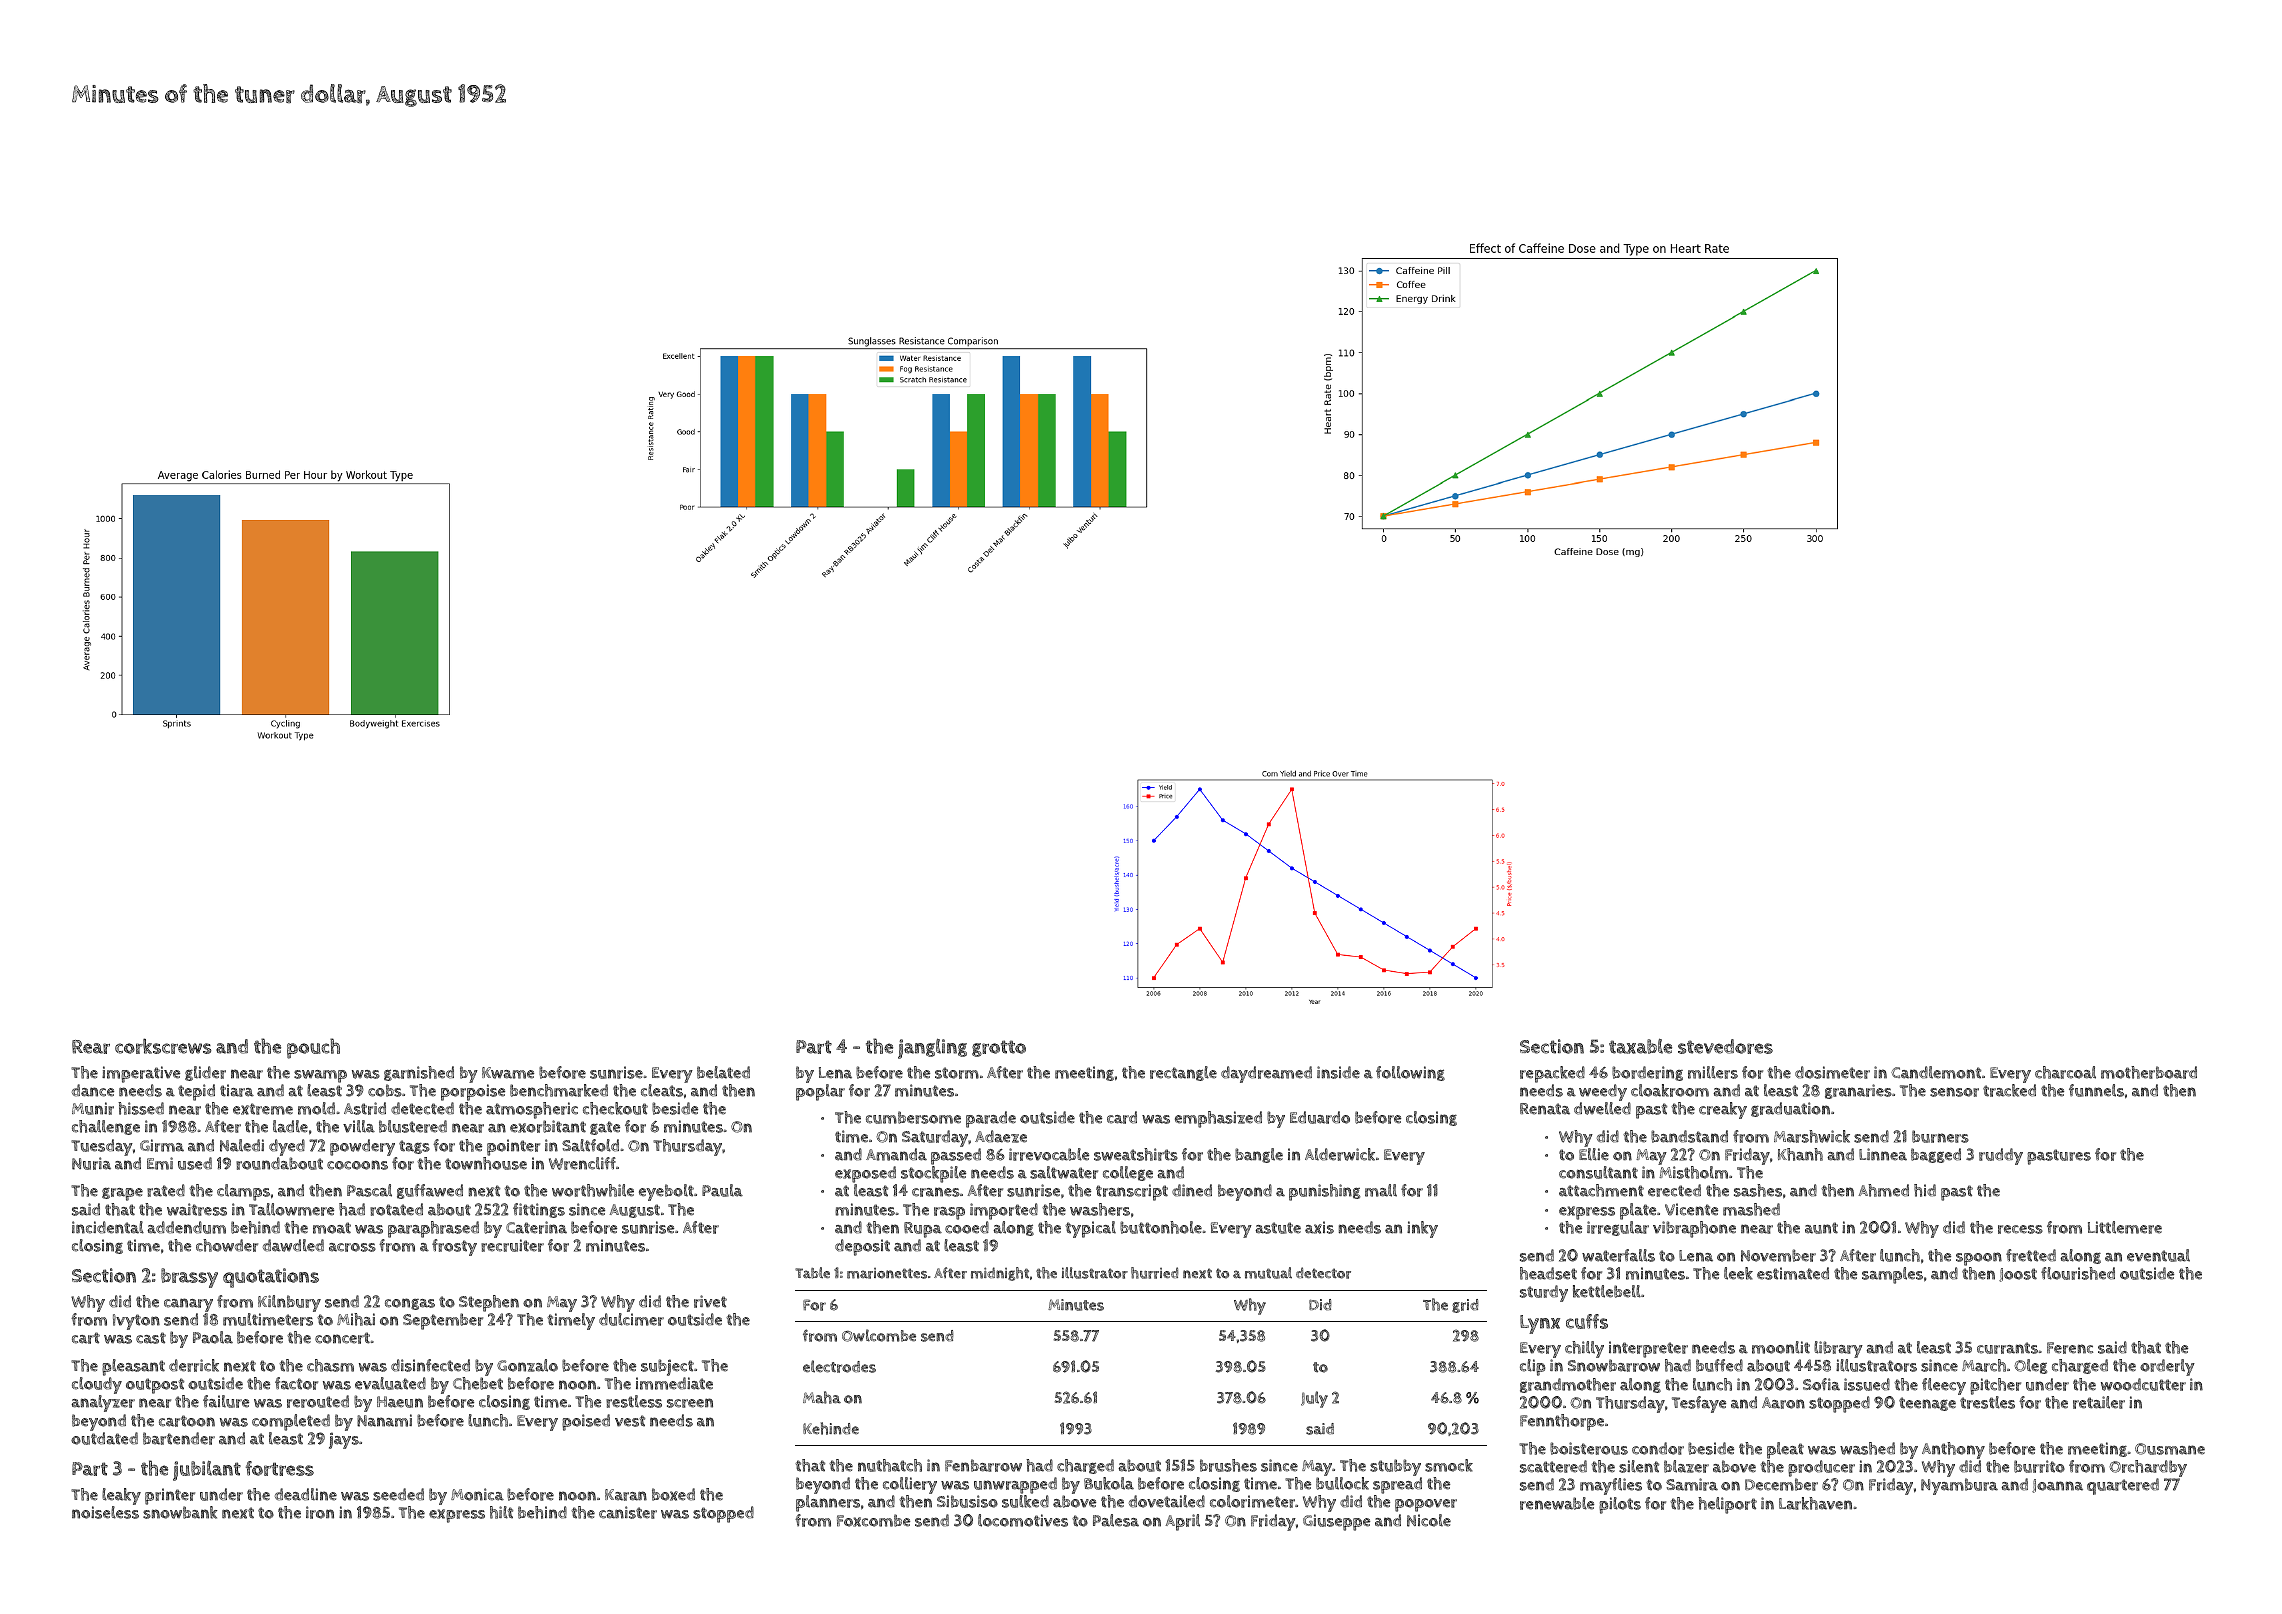 The width and height of the image is (2282, 1614). I want to click on detected, so click(422, 1108).
